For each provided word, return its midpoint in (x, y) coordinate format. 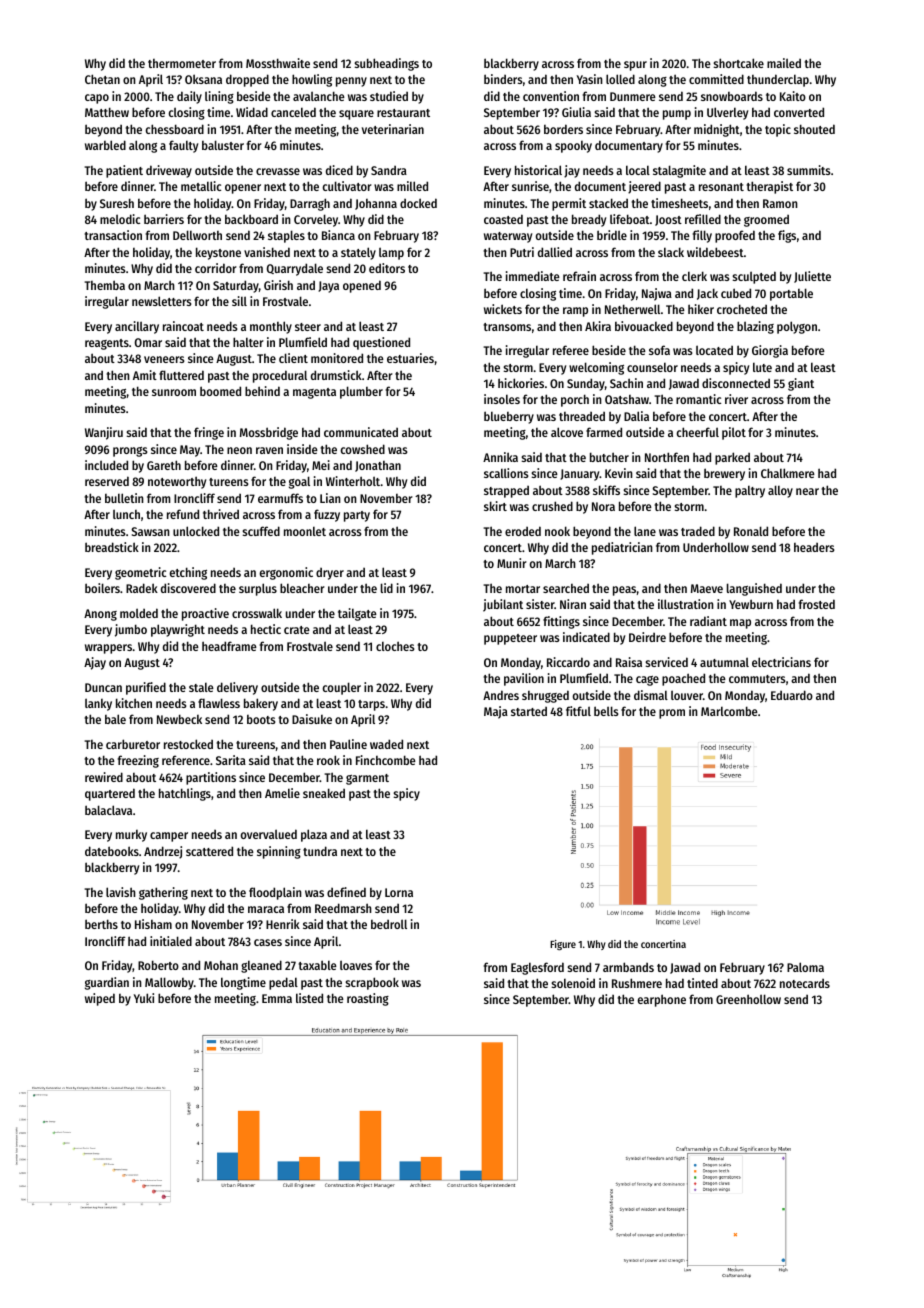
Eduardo (792, 695)
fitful (578, 711)
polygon (797, 327)
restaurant (403, 113)
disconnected (736, 383)
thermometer (182, 63)
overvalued (269, 834)
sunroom (174, 392)
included (106, 465)
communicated (361, 432)
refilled (703, 219)
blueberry (509, 417)
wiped (100, 999)
